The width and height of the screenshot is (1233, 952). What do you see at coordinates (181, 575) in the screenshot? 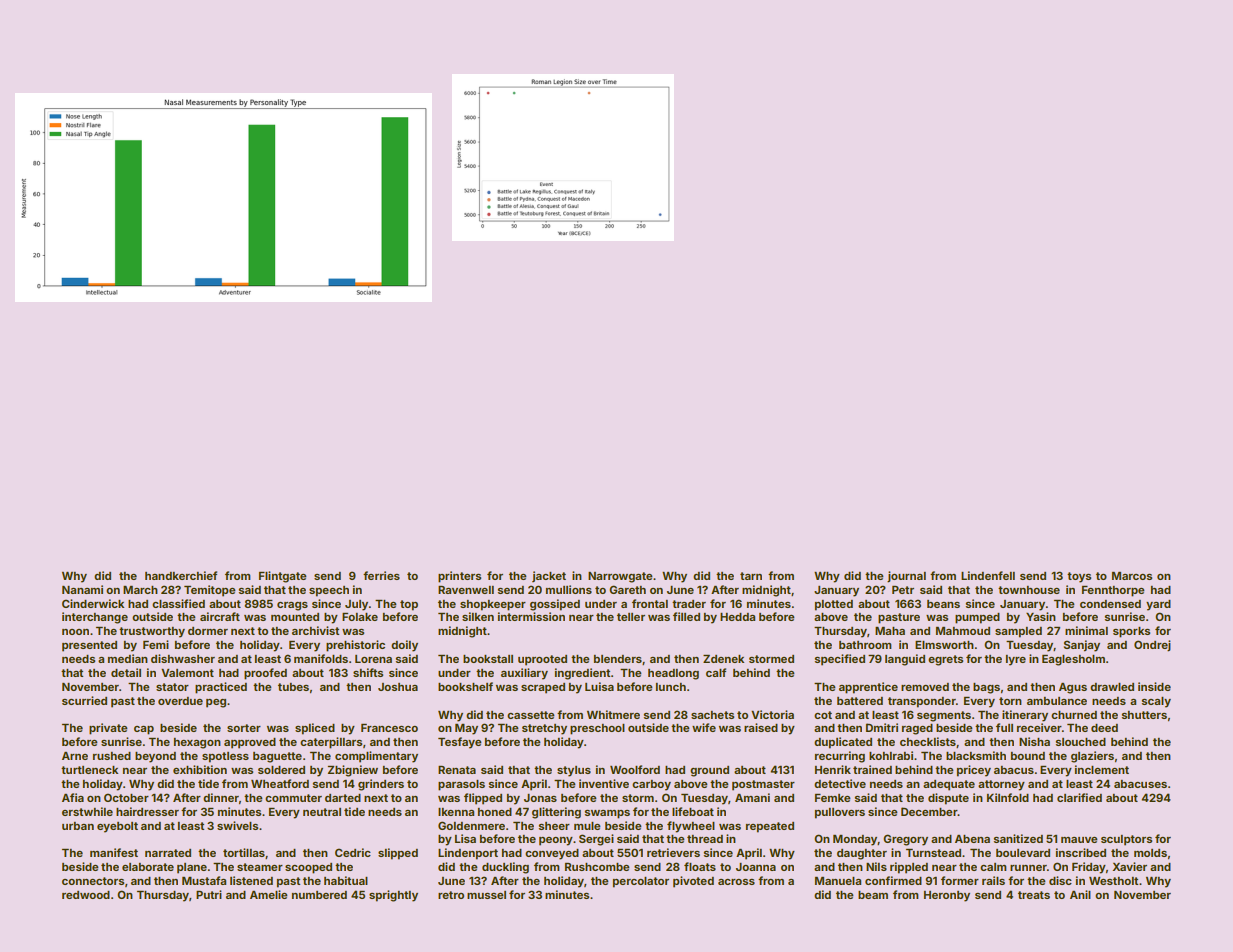
I see `handkerchief` at bounding box center [181, 575].
